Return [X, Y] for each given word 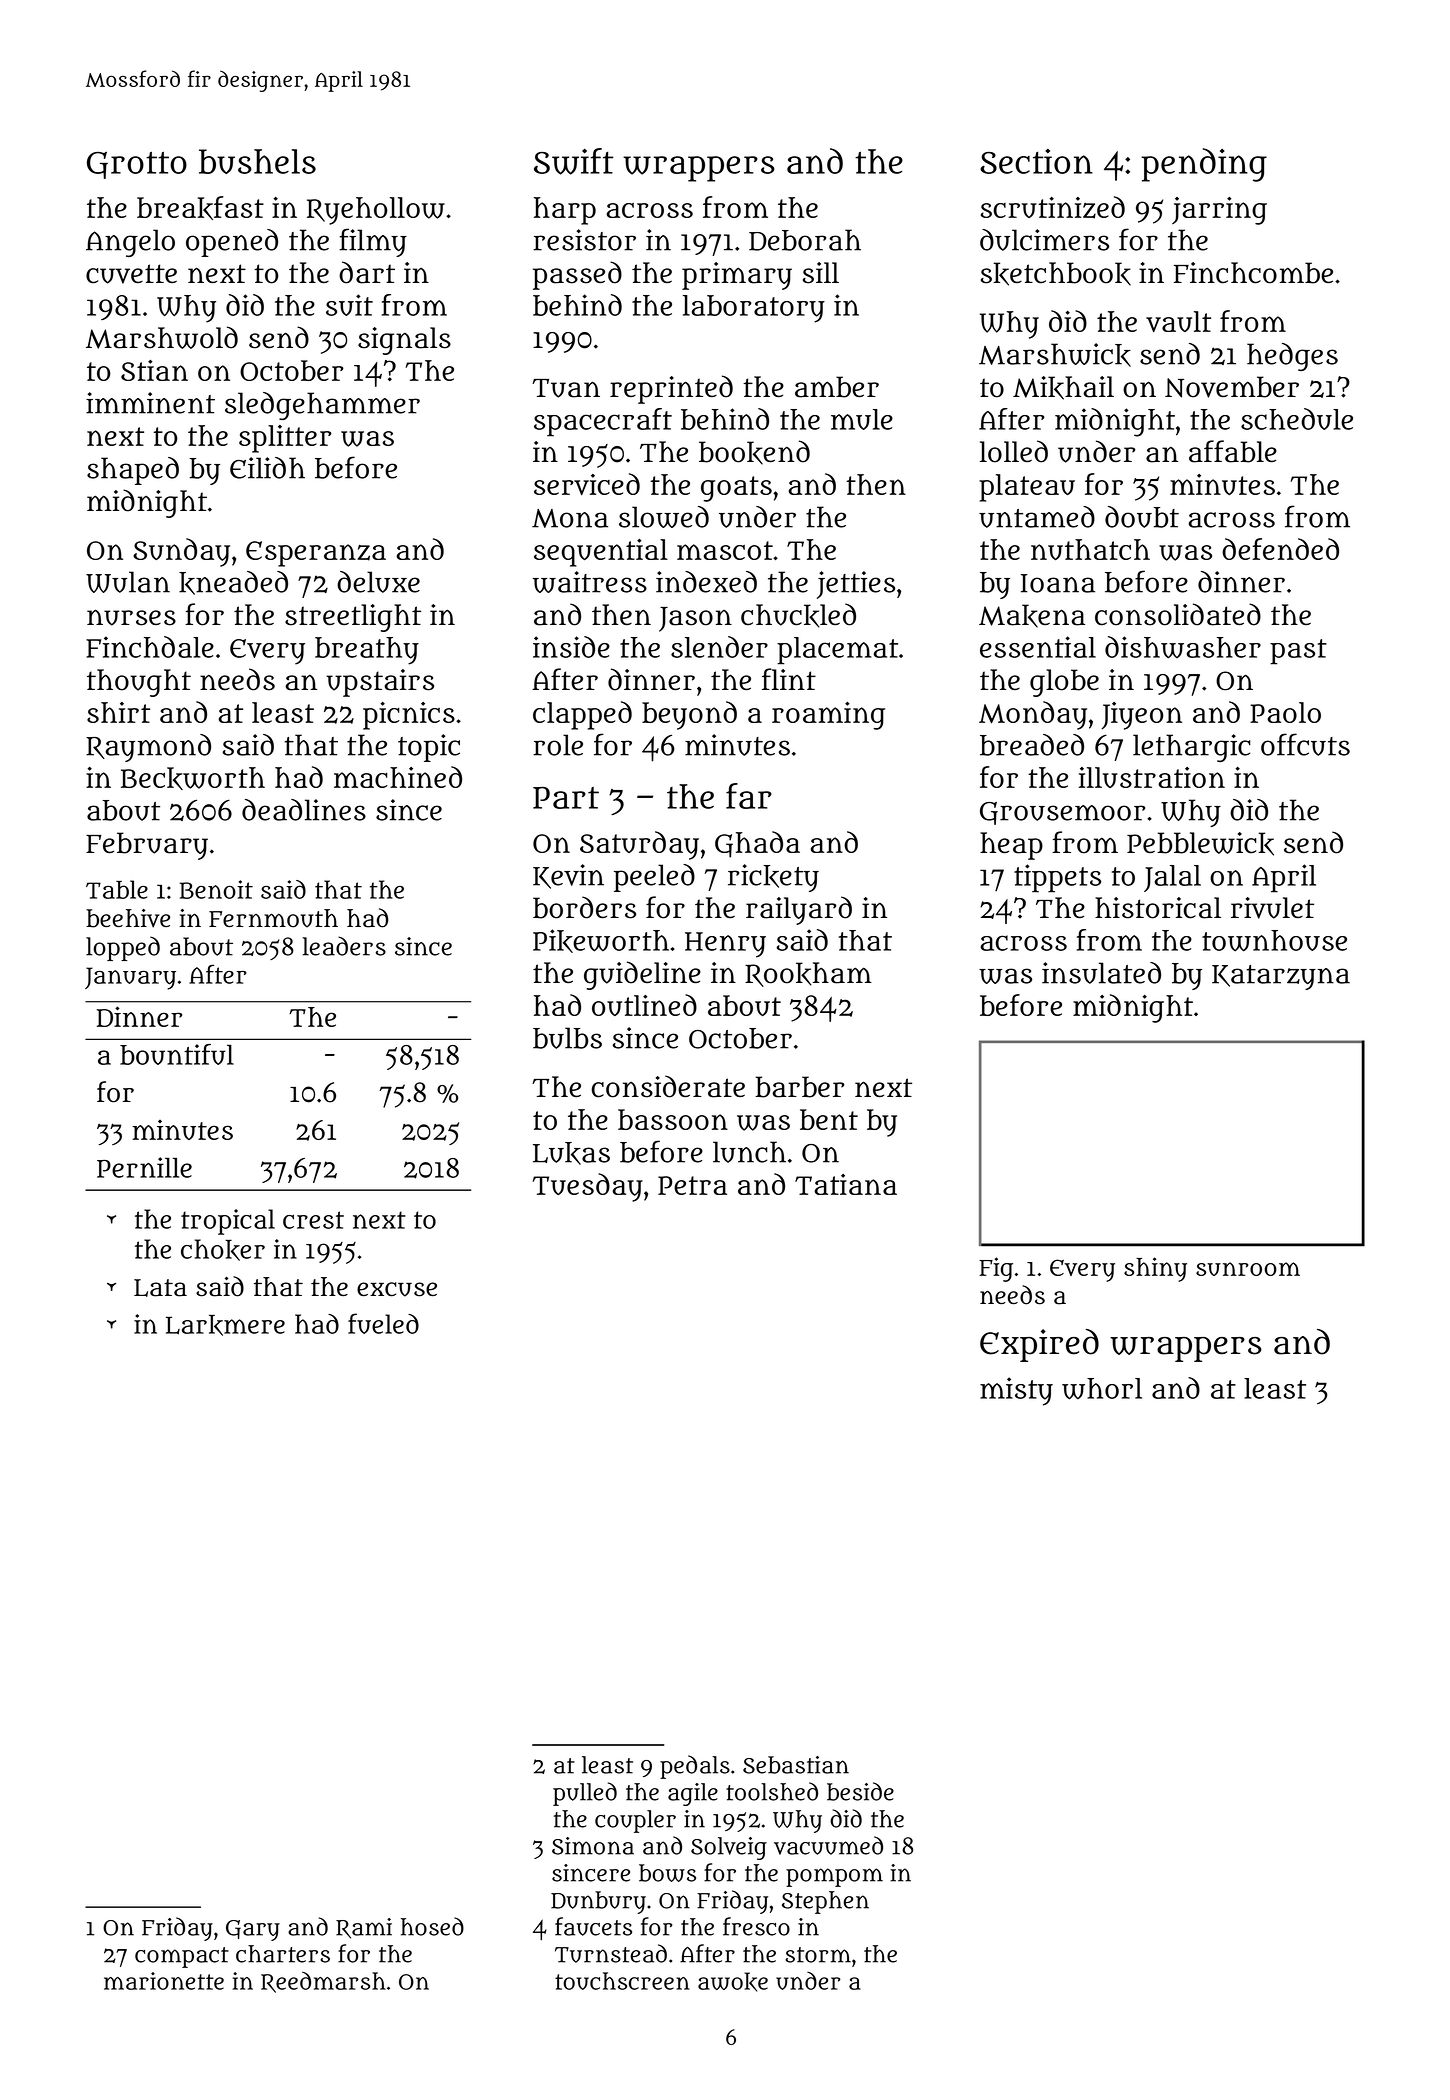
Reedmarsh [323, 1982]
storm [818, 1955]
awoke [733, 1982]
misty [1016, 1391]
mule [862, 419]
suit [349, 305]
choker [223, 1250]
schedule [1297, 419]
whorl [1102, 1389]
